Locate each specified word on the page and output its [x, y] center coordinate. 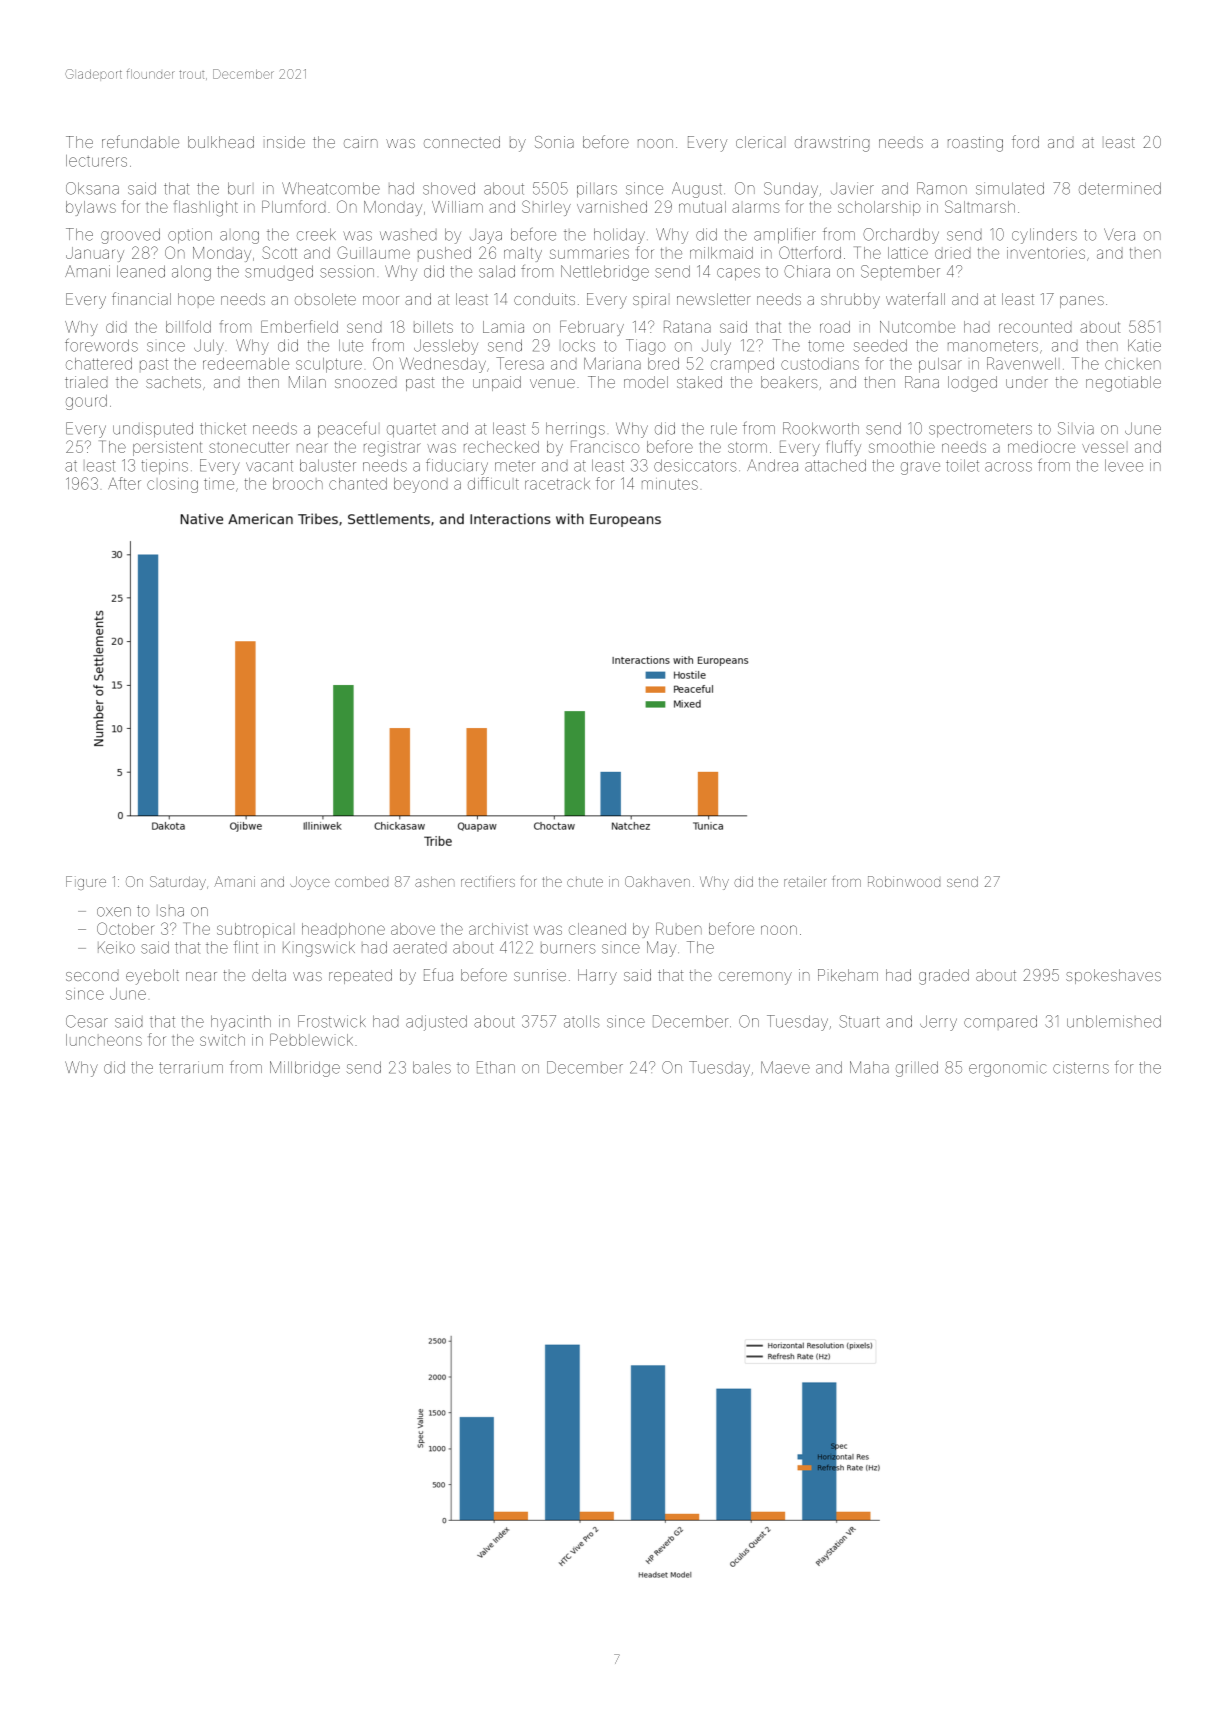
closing [172, 486]
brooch [298, 484]
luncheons [104, 1040]
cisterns [1081, 1067]
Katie [1144, 345]
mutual [702, 207]
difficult [493, 483]
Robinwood [904, 881]
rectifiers [488, 881]
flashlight [206, 208]
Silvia [1076, 428]
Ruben [679, 929]
